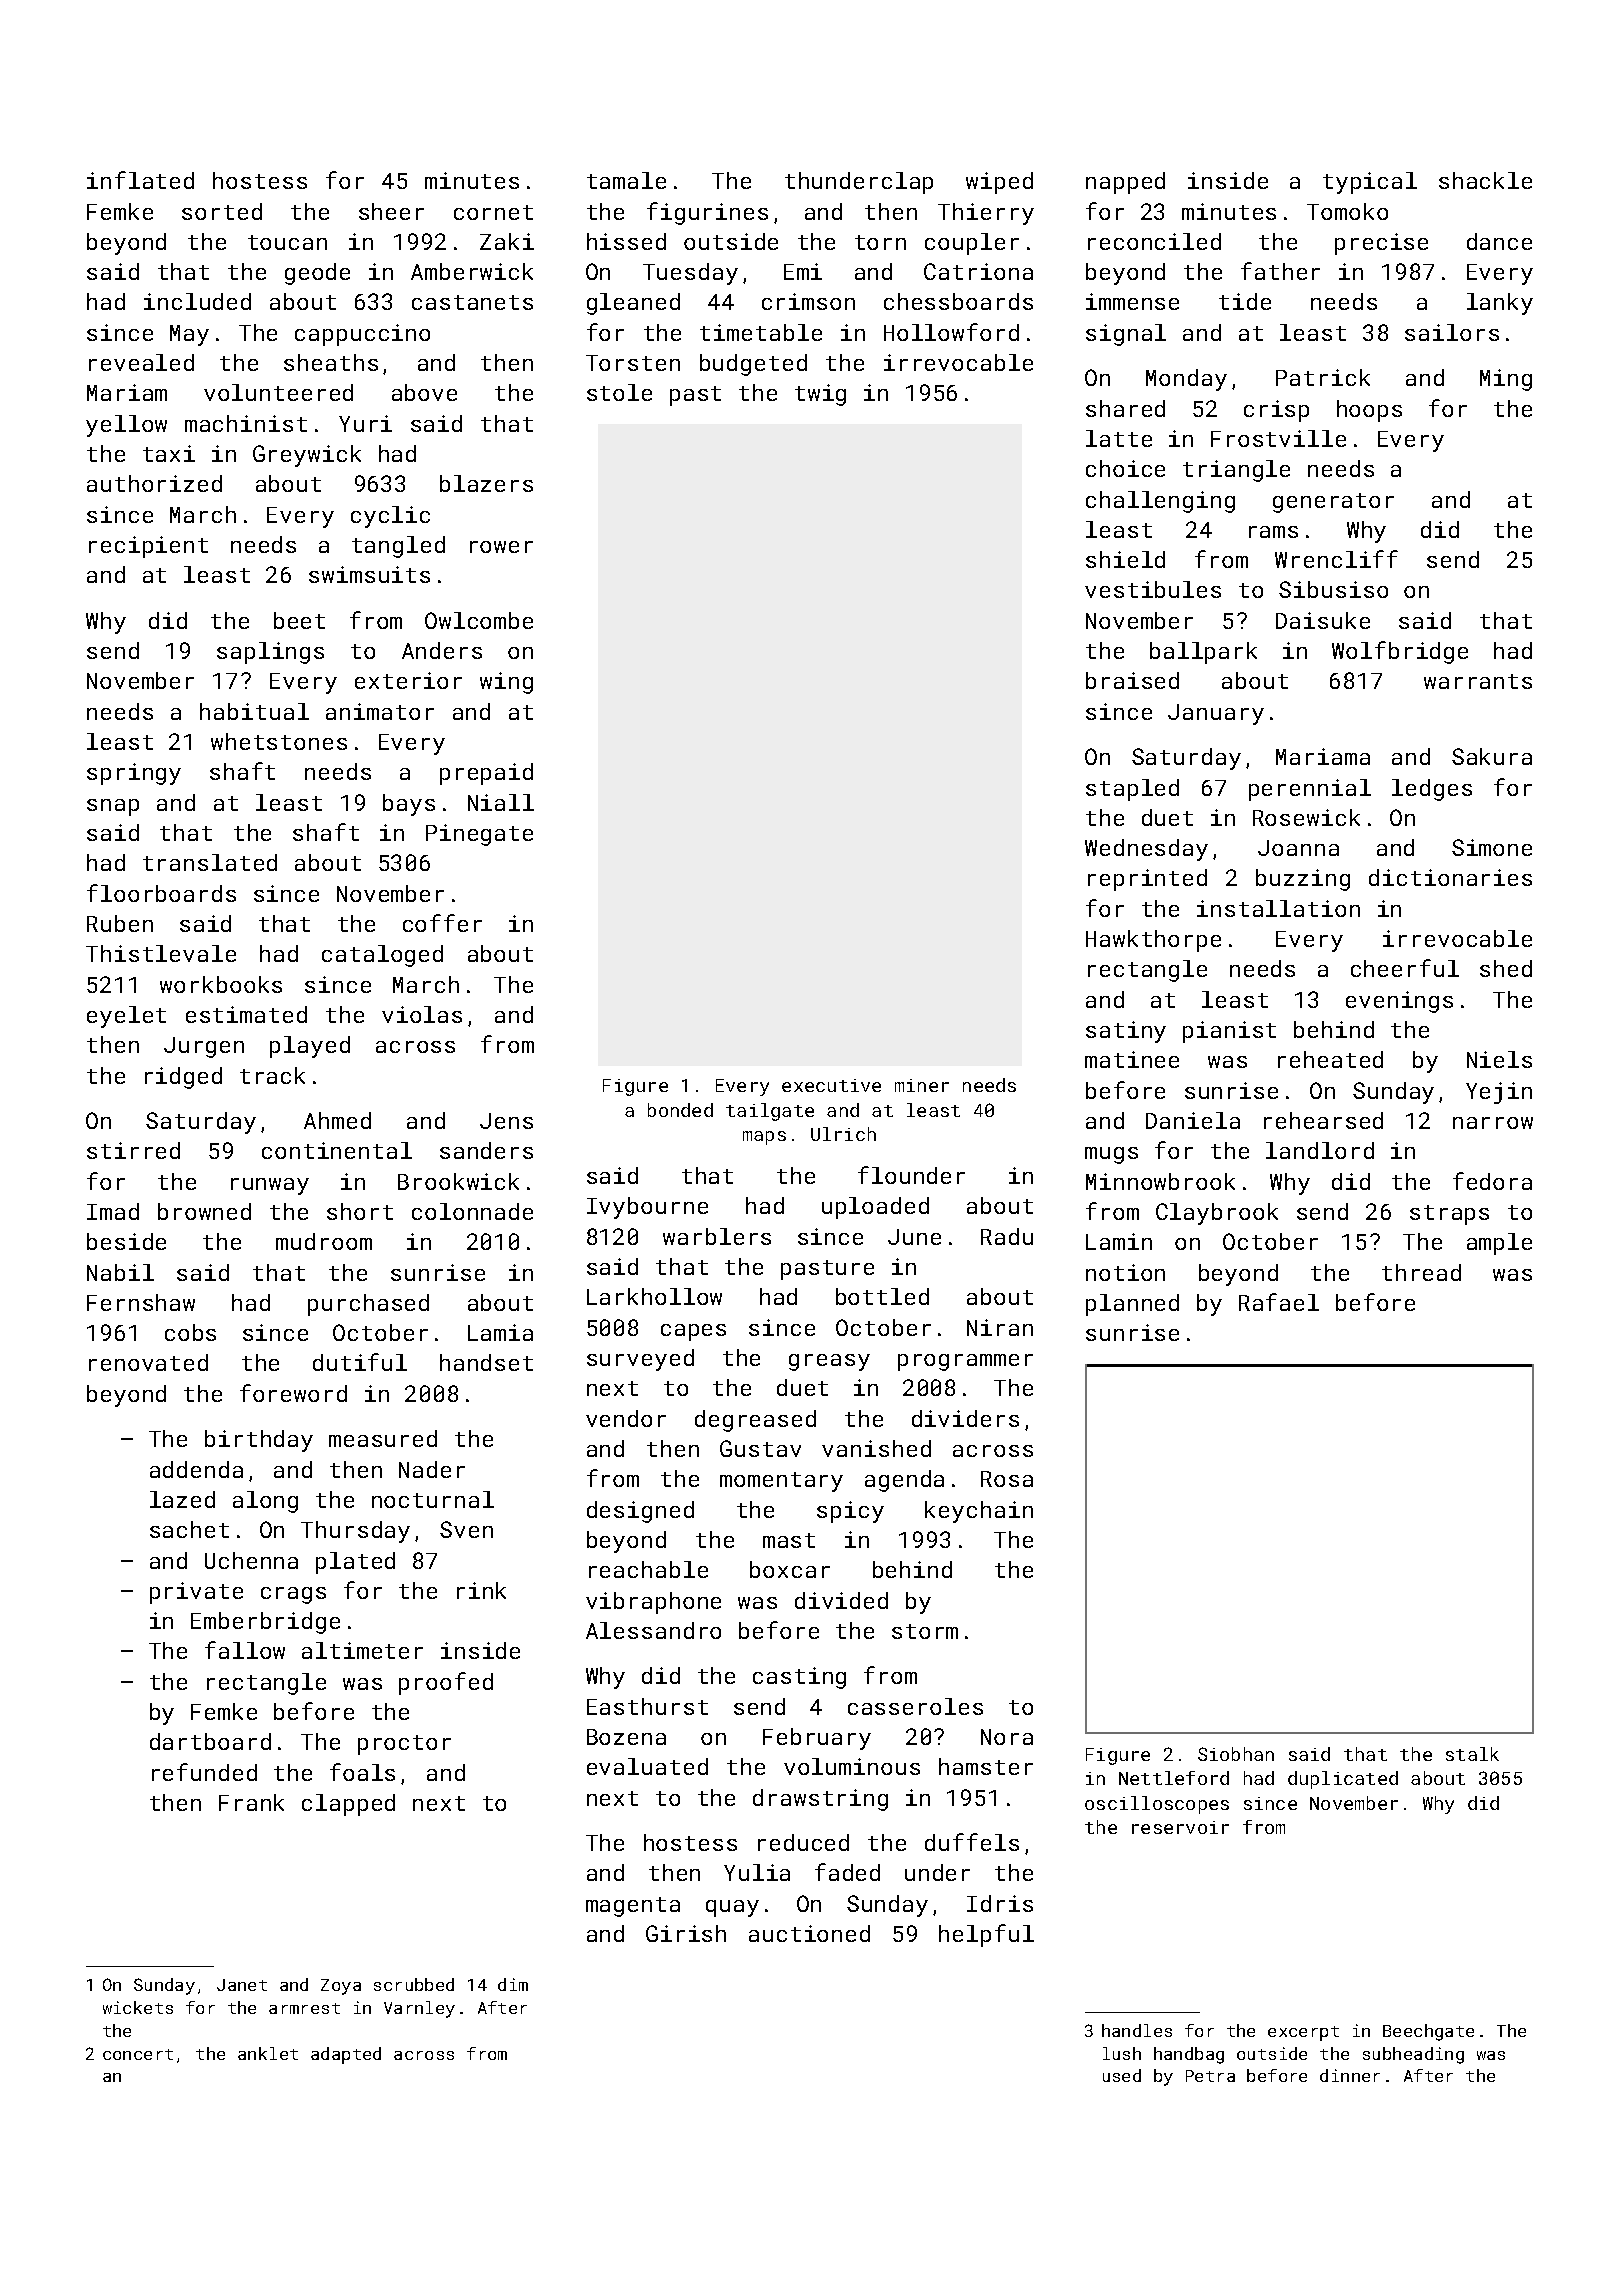 The height and width of the document is (2292, 1620). What do you see at coordinates (626, 1418) in the document?
I see `vendor` at bounding box center [626, 1418].
